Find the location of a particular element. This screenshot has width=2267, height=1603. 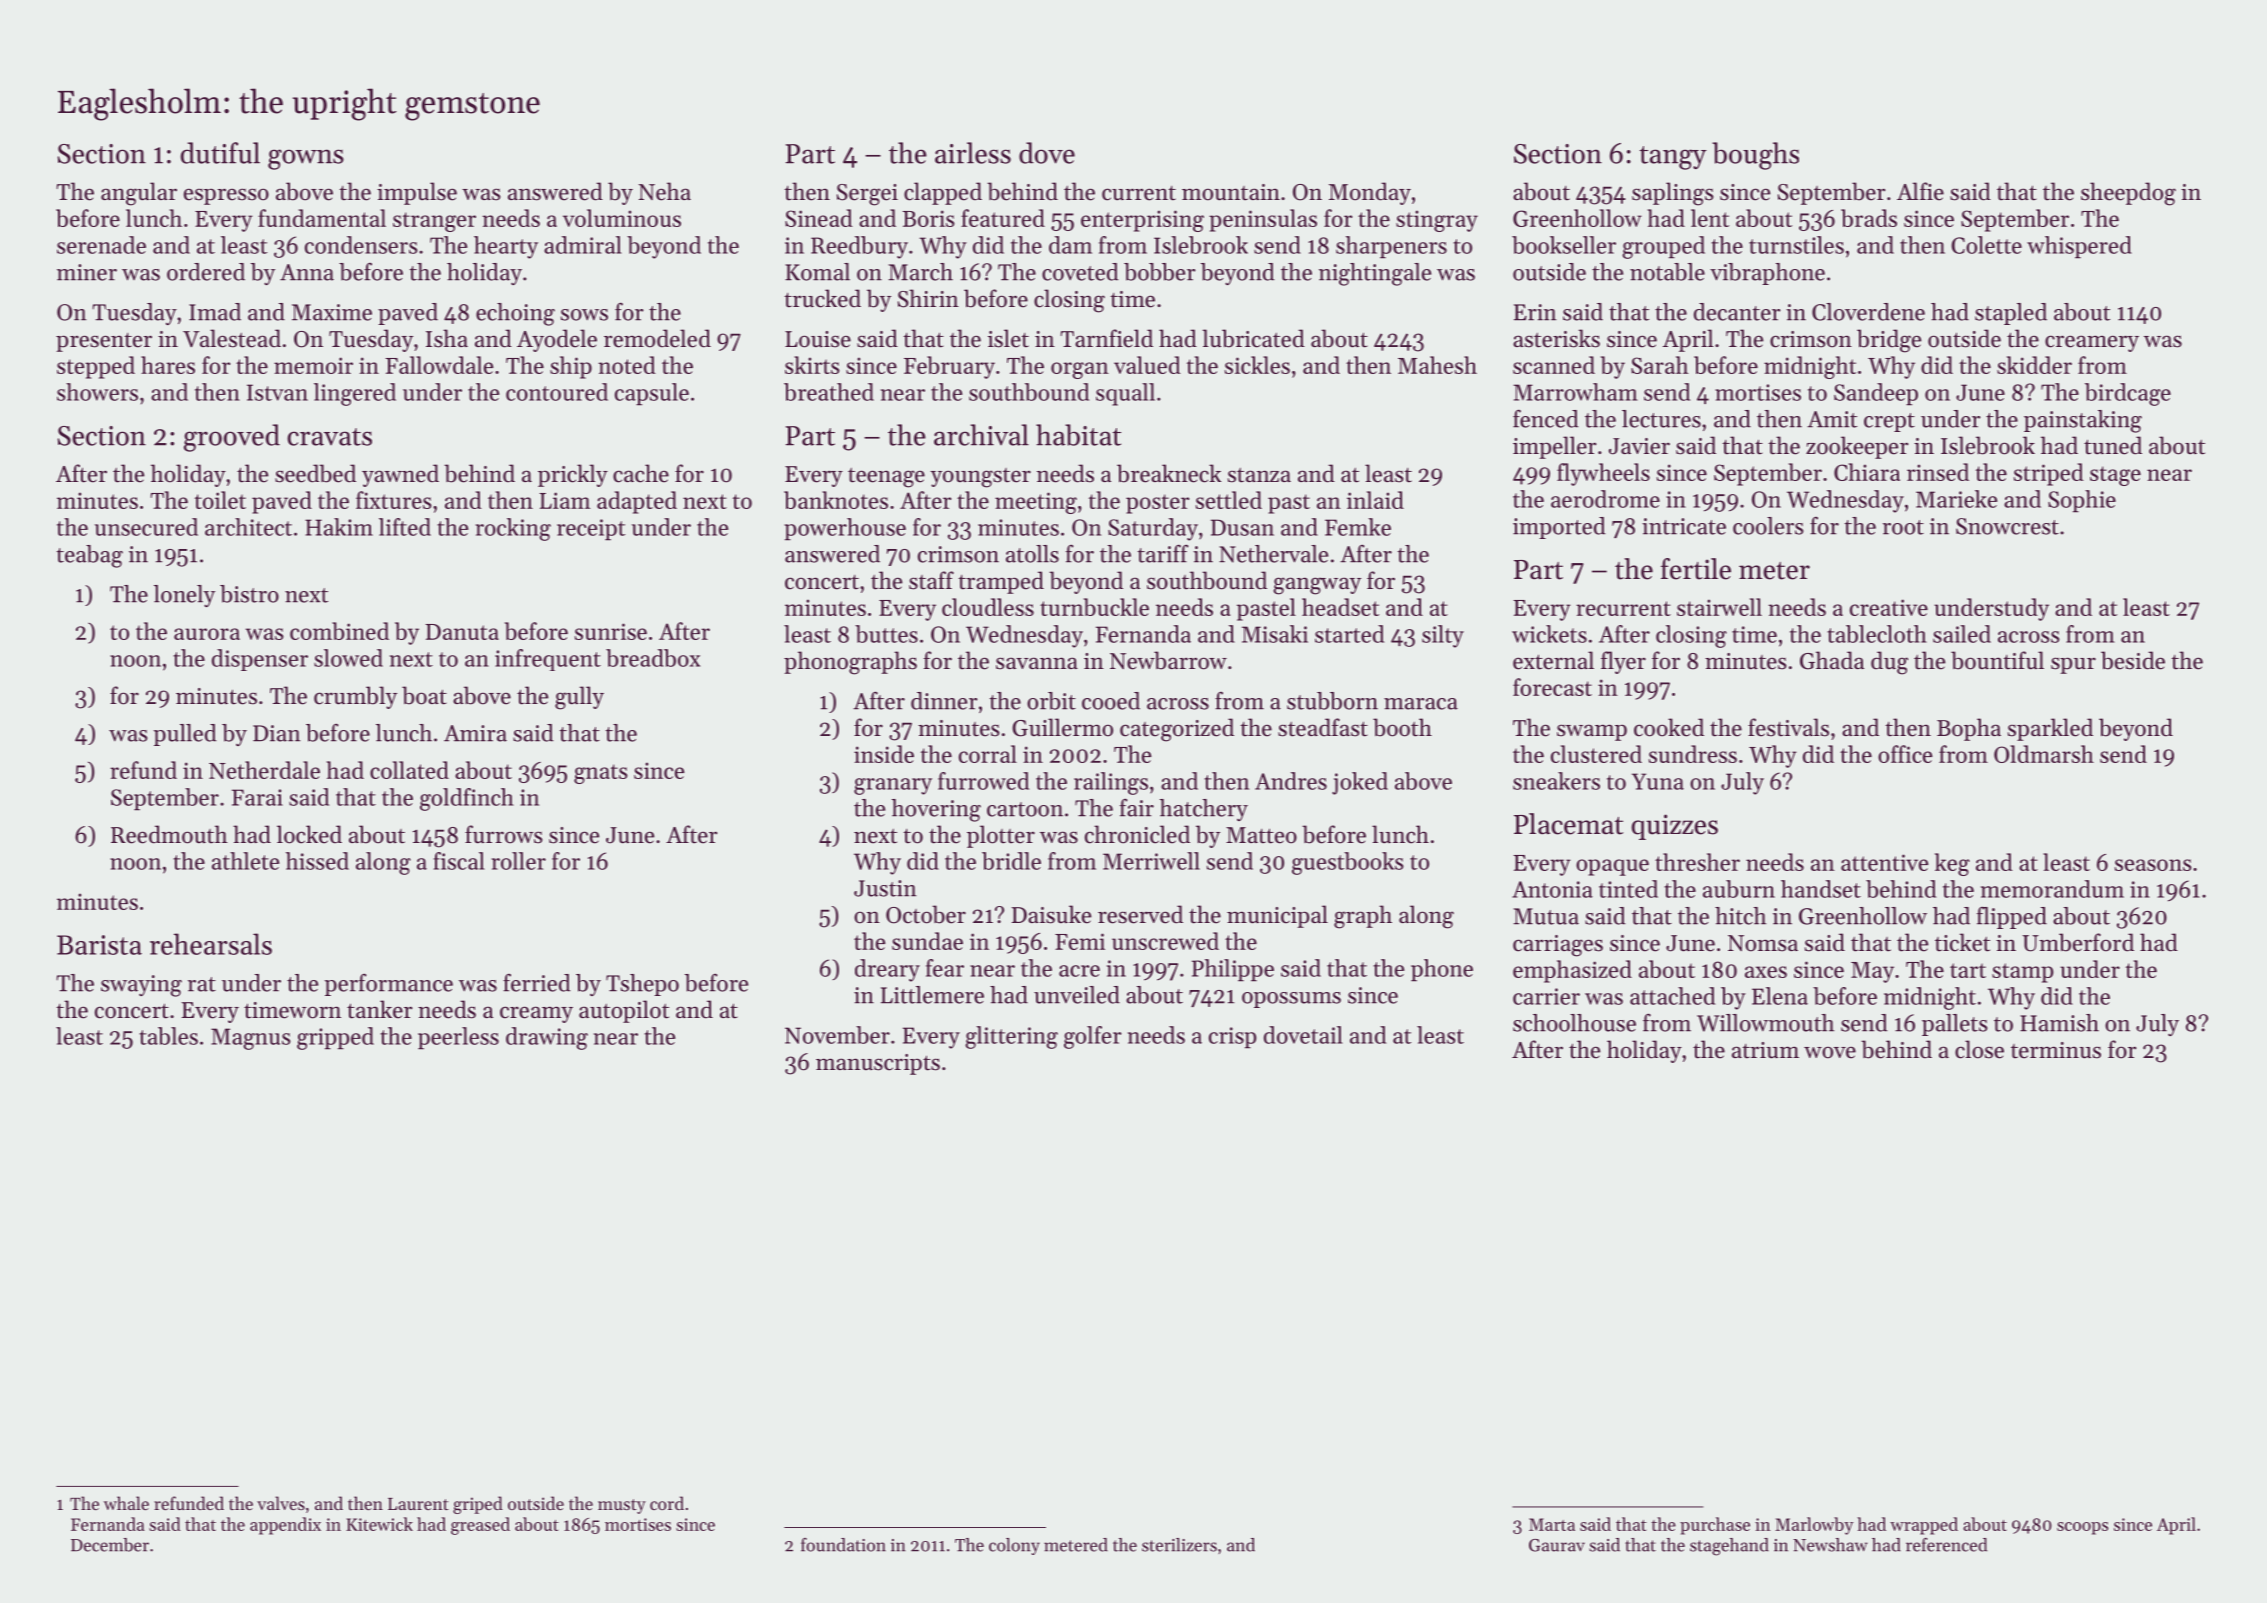

Barista is located at coordinates (99, 945).
